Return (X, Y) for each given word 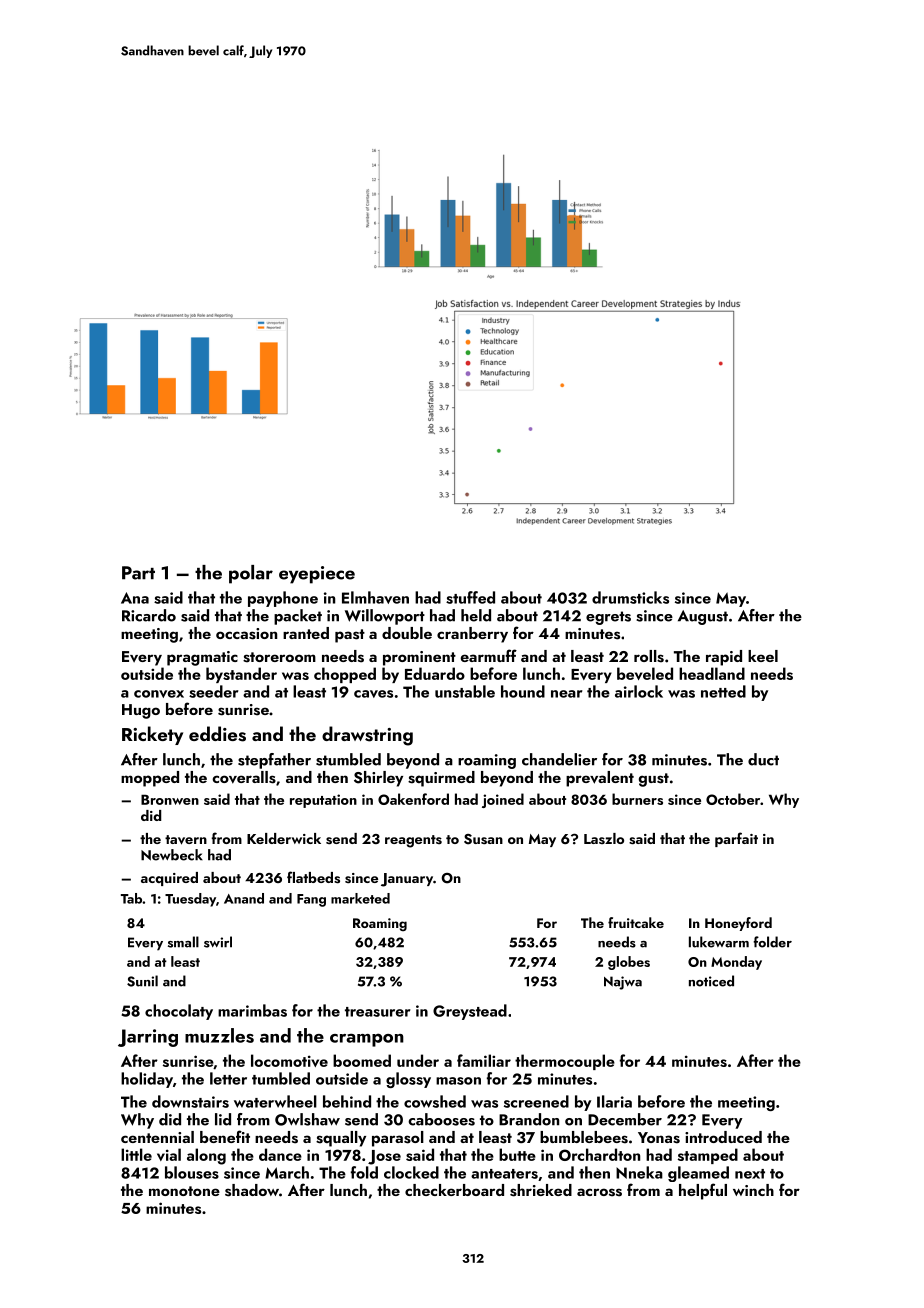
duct (763, 759)
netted (723, 691)
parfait (736, 839)
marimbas (252, 1010)
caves (373, 694)
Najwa (623, 983)
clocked (411, 1172)
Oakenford (413, 799)
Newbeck (172, 855)
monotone (184, 1191)
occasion (246, 634)
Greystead (470, 1012)
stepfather (274, 761)
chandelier (559, 759)
